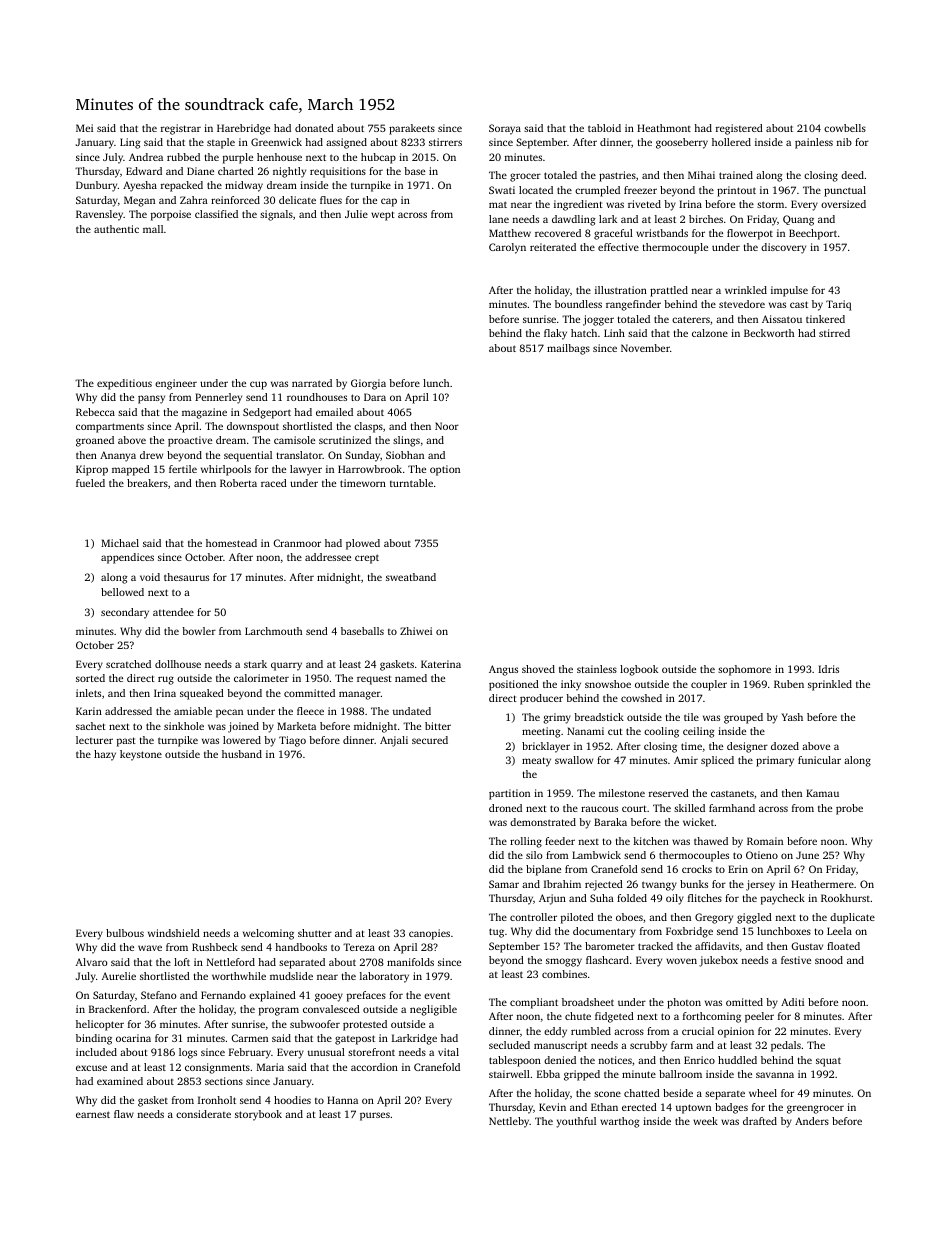  Describe the element at coordinates (124, 1114) in the screenshot. I see `flaw` at that location.
